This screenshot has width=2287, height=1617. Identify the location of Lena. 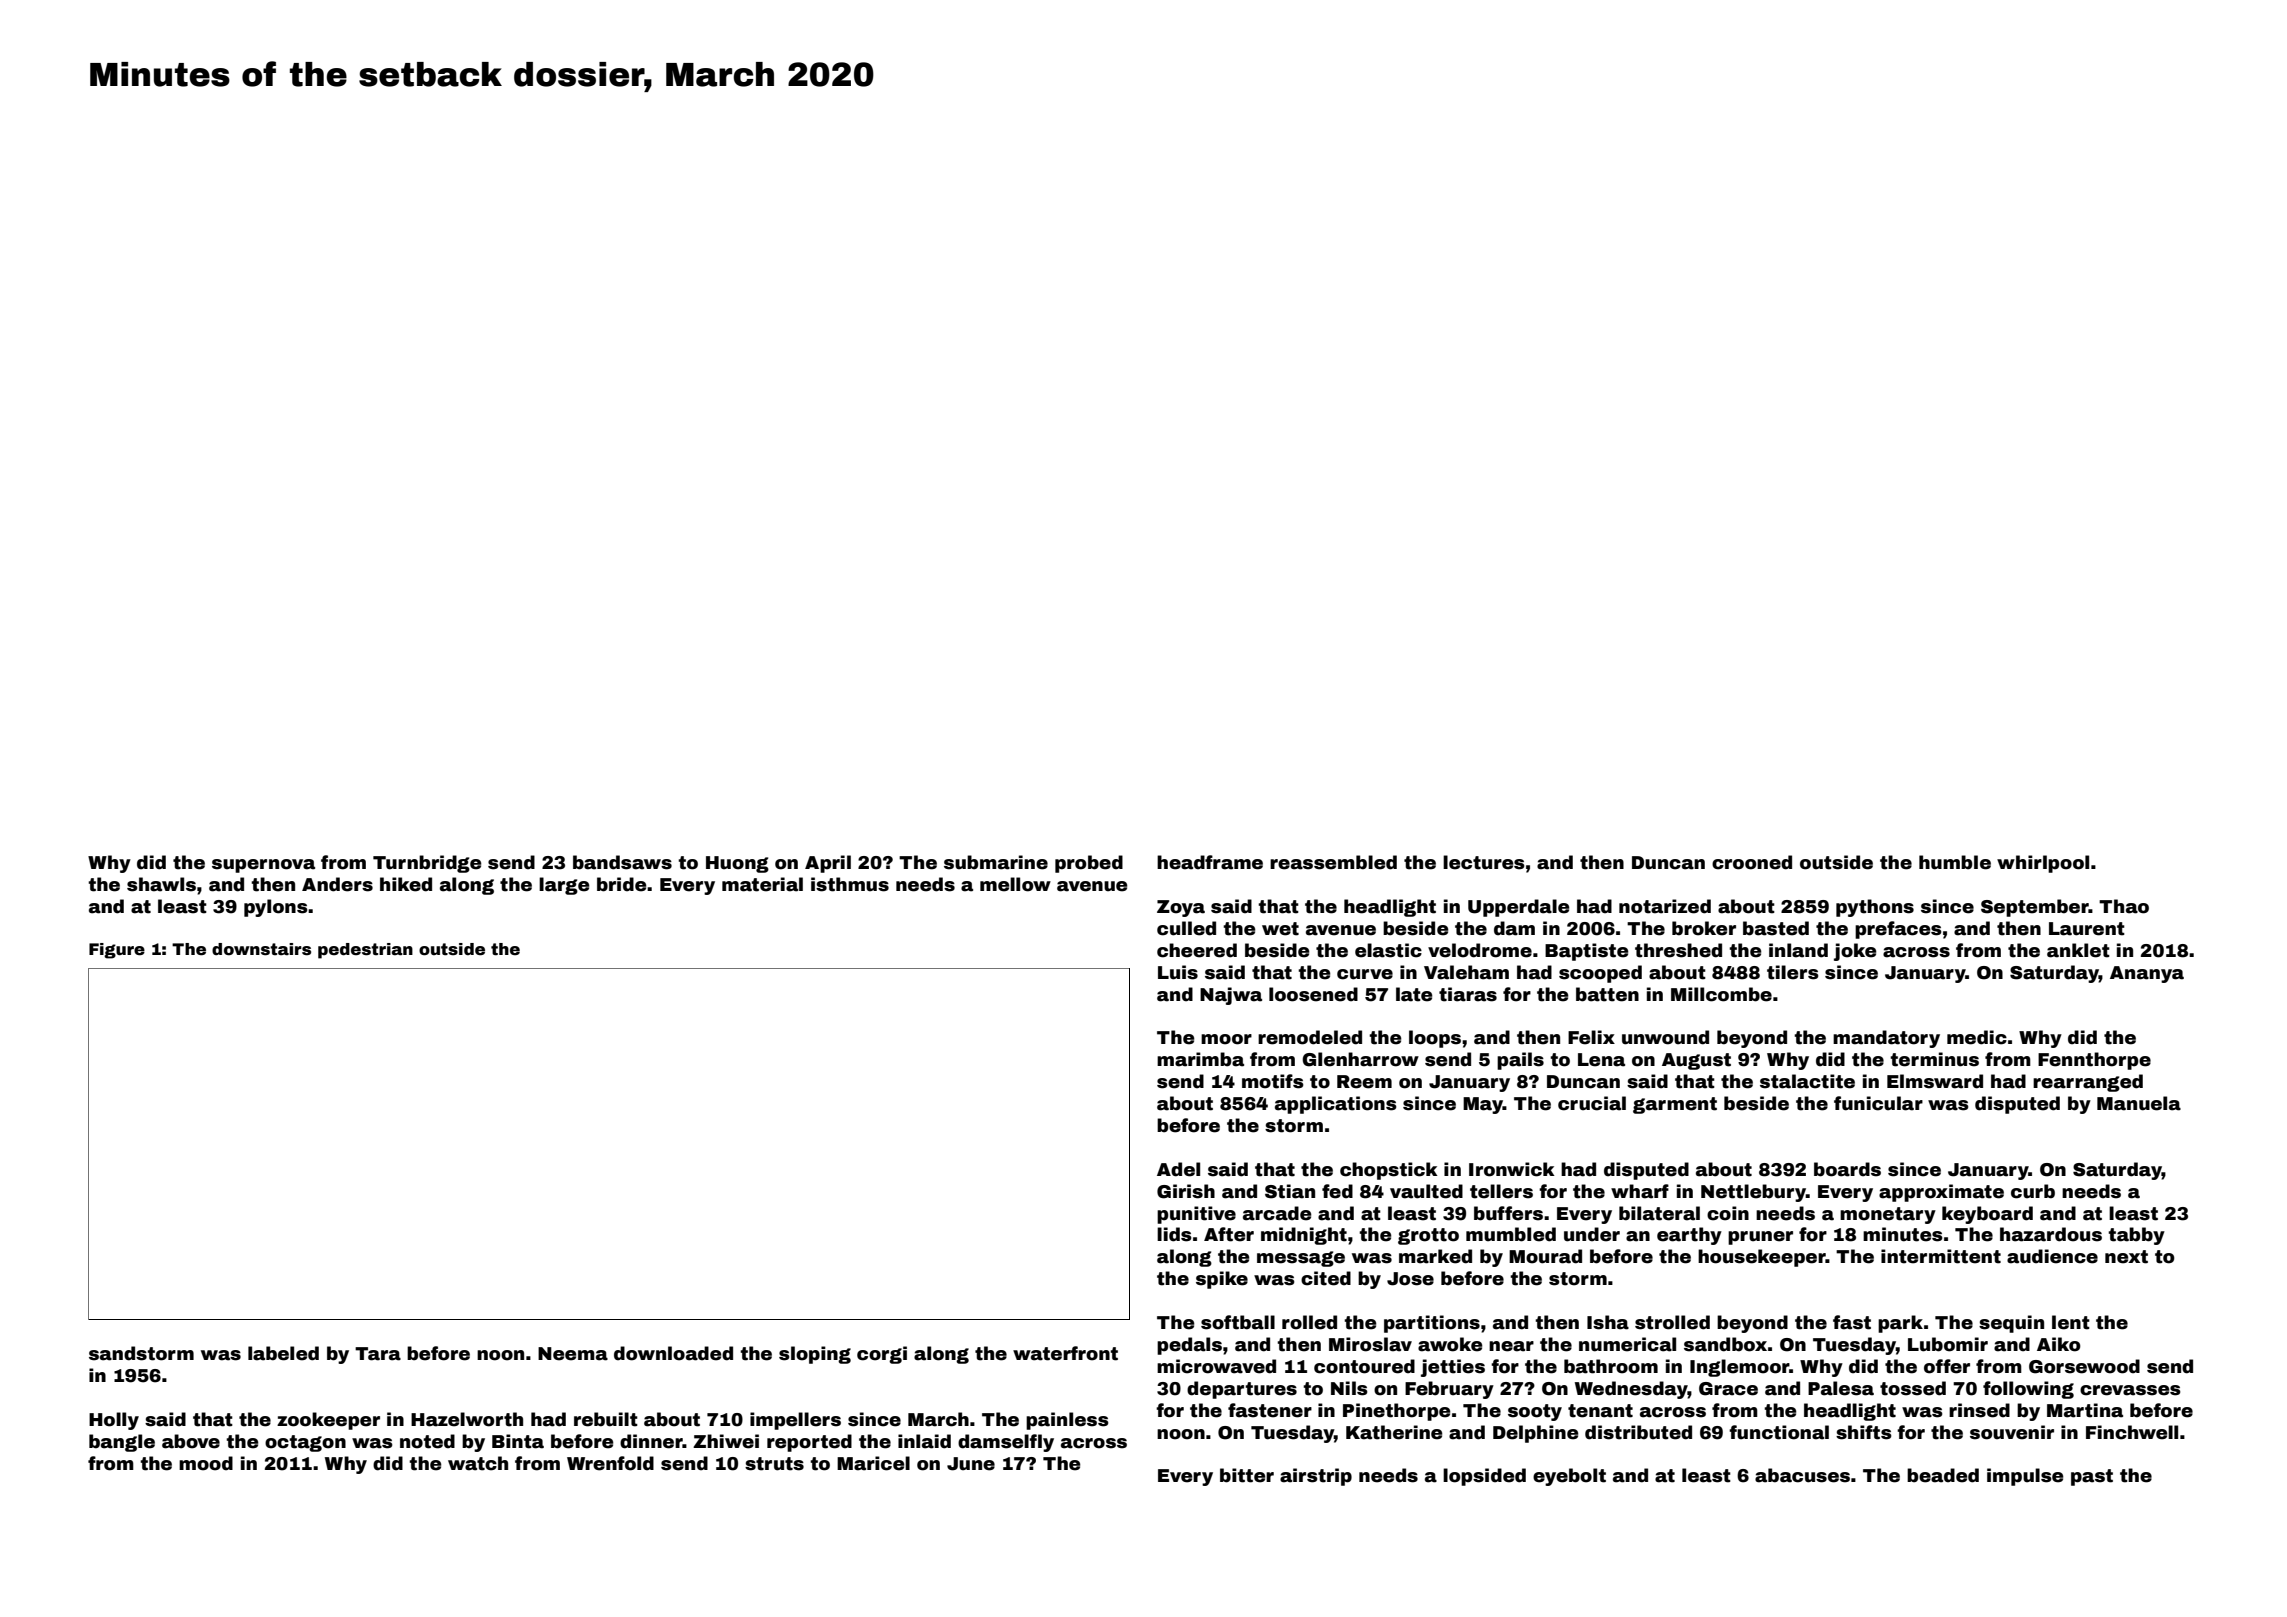
(1601, 1060).
